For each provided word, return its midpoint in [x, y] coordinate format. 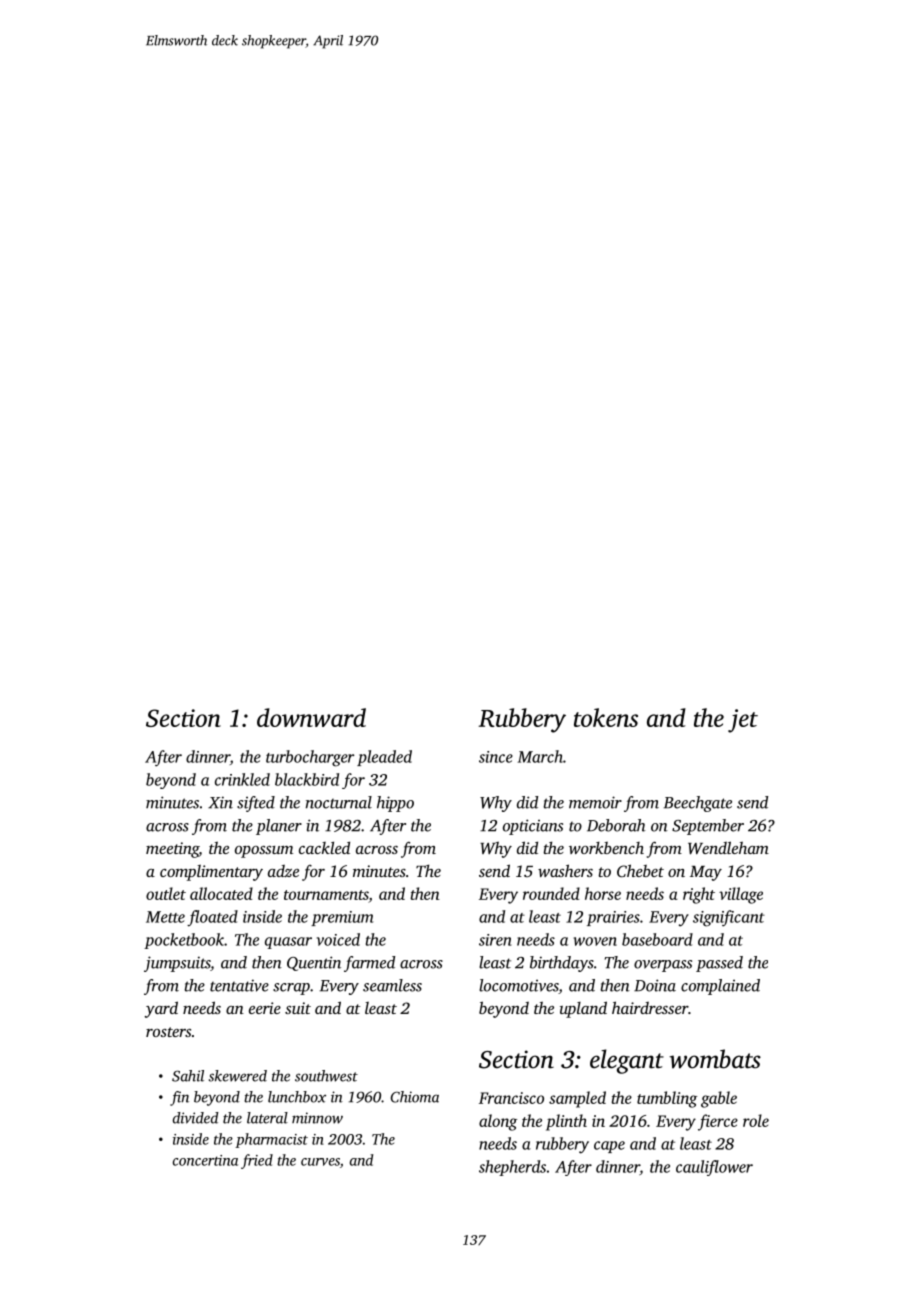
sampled [577, 1099]
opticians [533, 827]
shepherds [512, 1168]
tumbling [667, 1099]
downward [311, 717]
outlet [166, 893]
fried [257, 1161]
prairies [613, 918]
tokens [606, 717]
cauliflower [714, 1168]
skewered [238, 1076]
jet [743, 721]
